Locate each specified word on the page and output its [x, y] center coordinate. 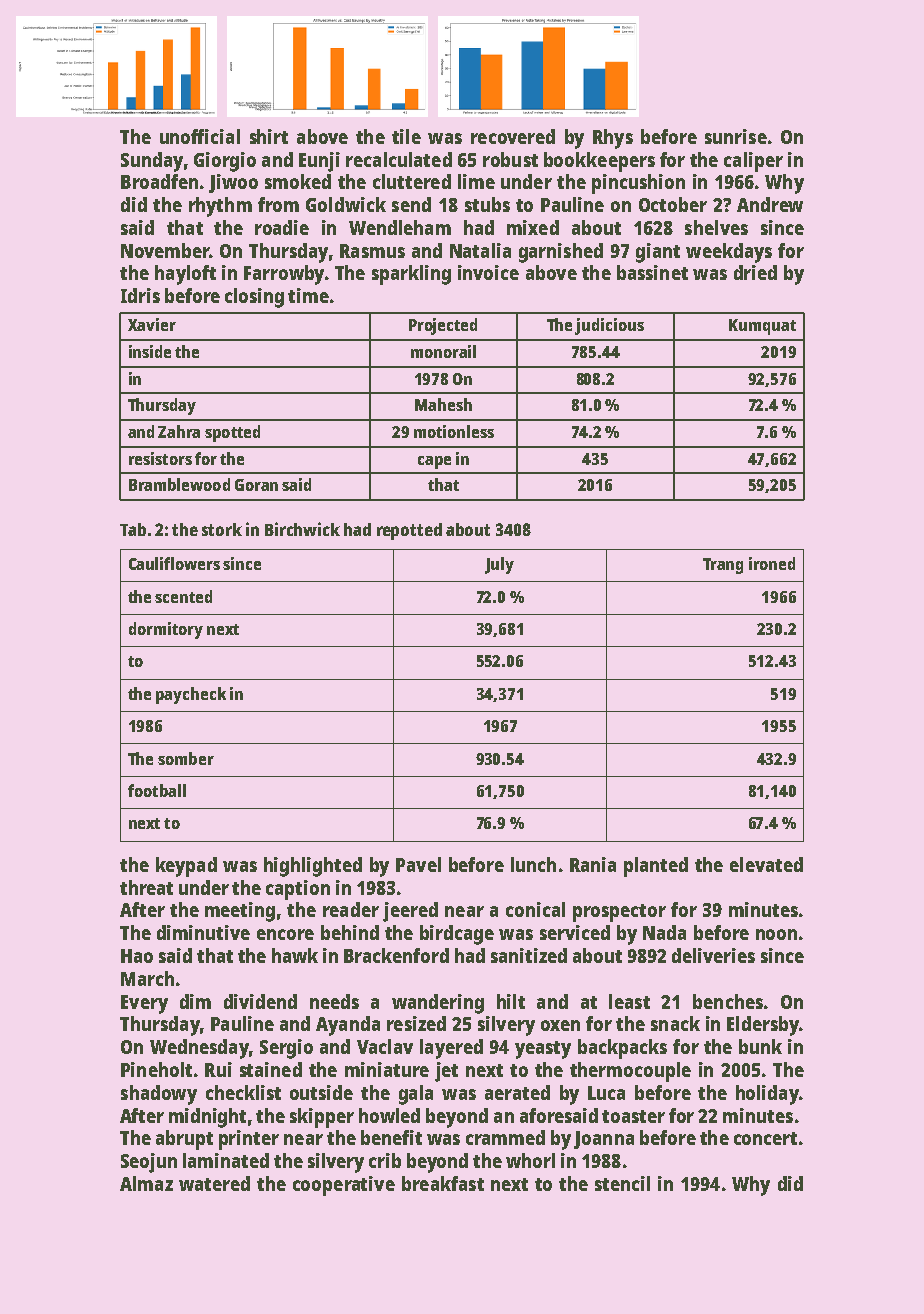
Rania [593, 864]
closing [254, 298]
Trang [723, 566]
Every [144, 1004]
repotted [409, 531]
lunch [533, 864]
